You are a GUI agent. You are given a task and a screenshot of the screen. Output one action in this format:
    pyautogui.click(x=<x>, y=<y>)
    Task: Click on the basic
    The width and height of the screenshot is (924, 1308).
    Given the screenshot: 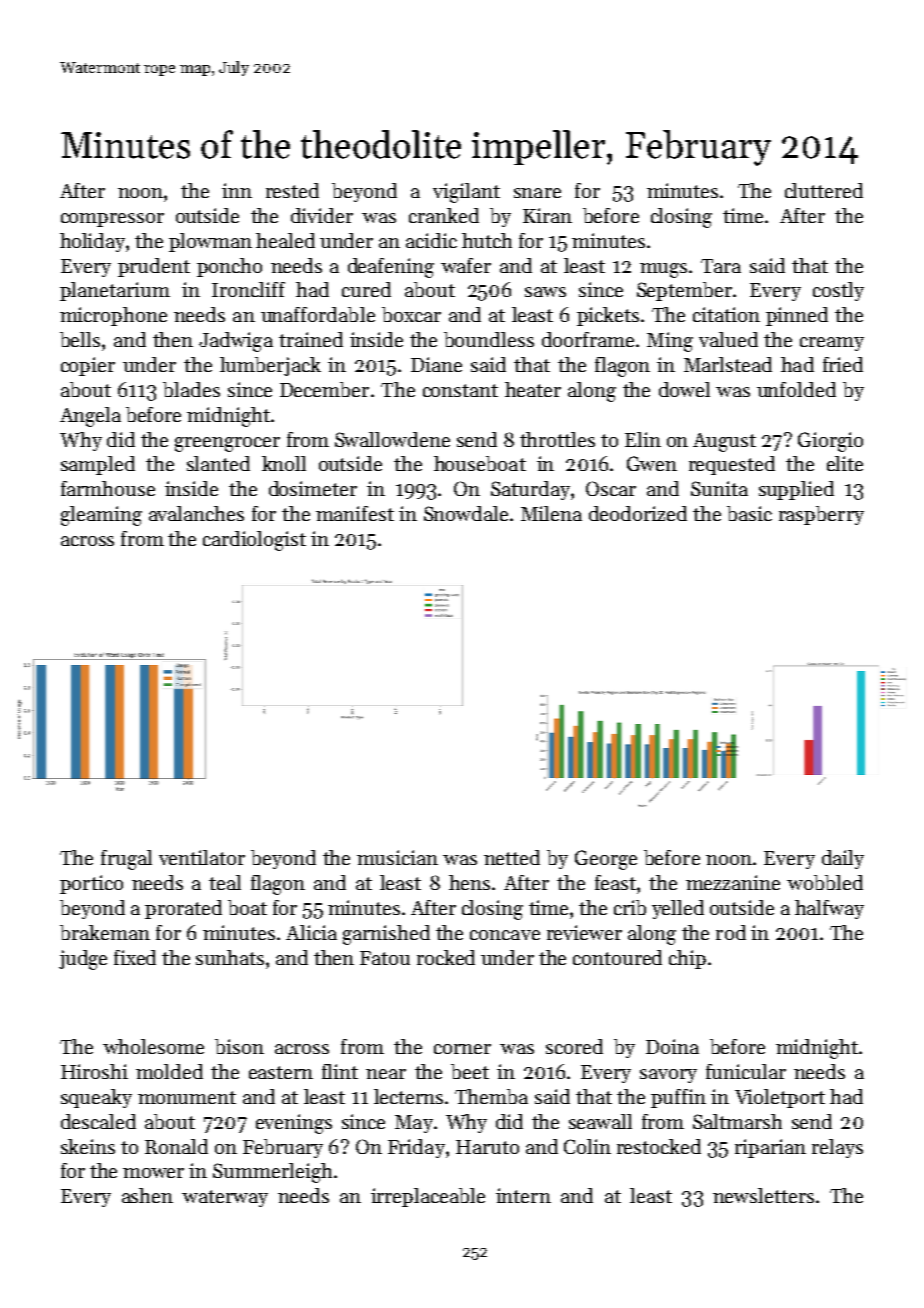 What is the action you would take?
    pyautogui.click(x=749, y=513)
